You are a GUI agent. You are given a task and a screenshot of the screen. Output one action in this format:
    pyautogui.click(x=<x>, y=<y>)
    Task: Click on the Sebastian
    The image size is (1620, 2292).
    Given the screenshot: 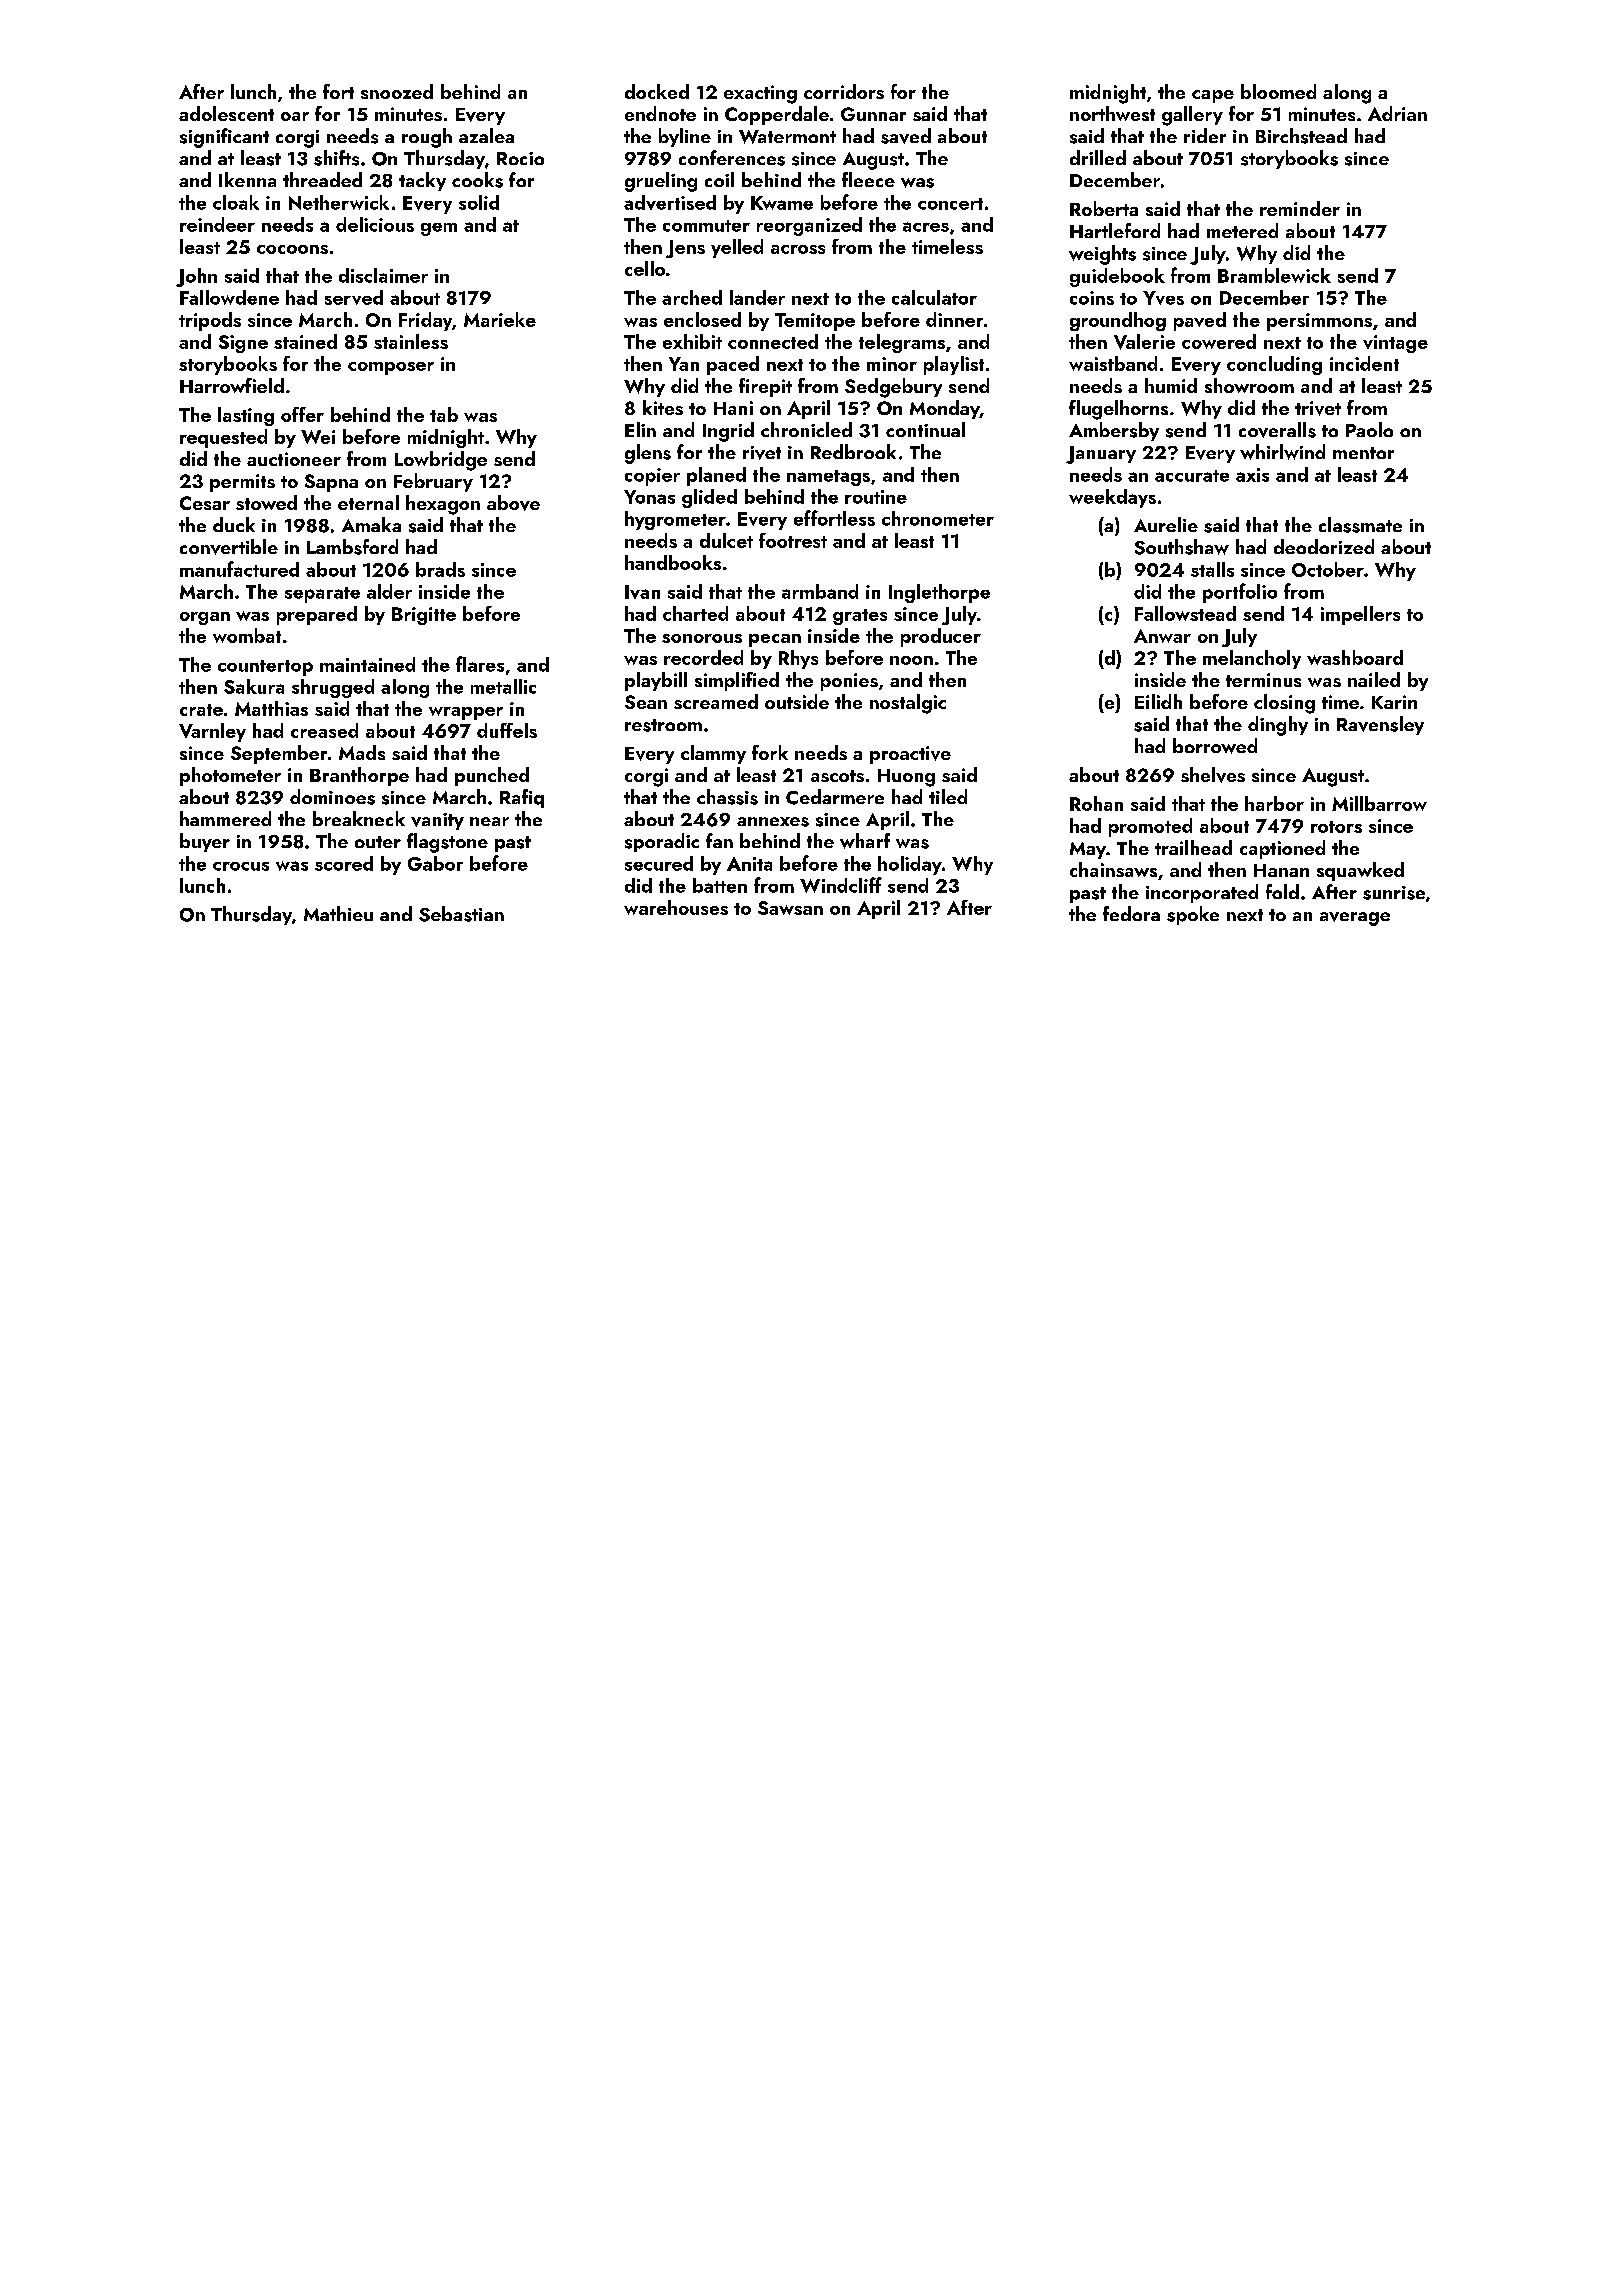 What is the action you would take?
    pyautogui.click(x=461, y=914)
